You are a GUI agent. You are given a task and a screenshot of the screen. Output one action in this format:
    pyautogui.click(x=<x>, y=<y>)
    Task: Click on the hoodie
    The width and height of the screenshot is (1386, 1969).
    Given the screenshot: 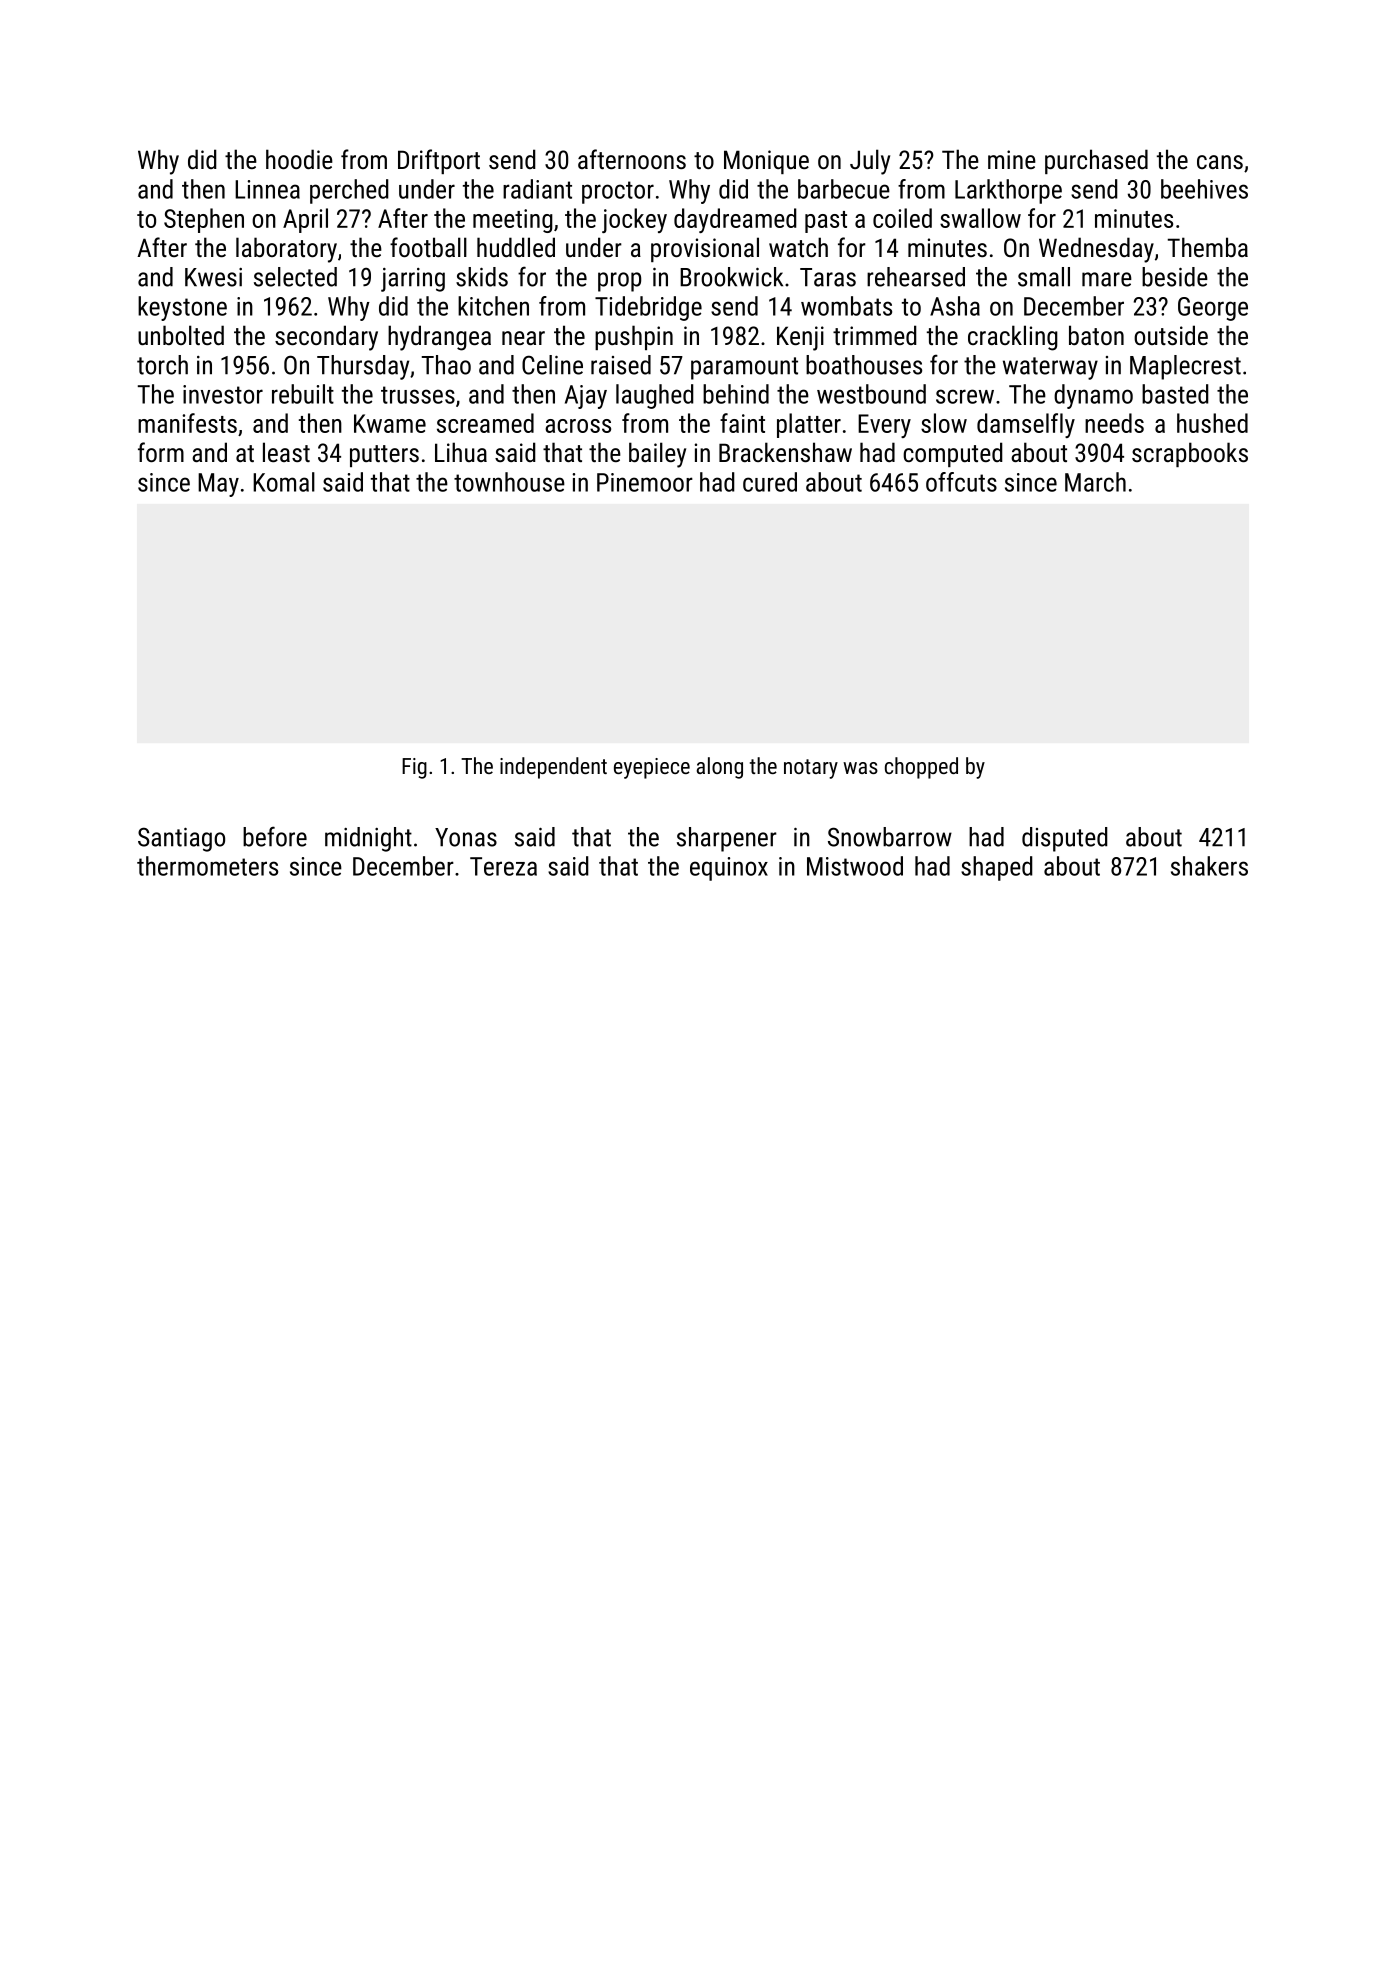 What is the action you would take?
    pyautogui.click(x=299, y=159)
